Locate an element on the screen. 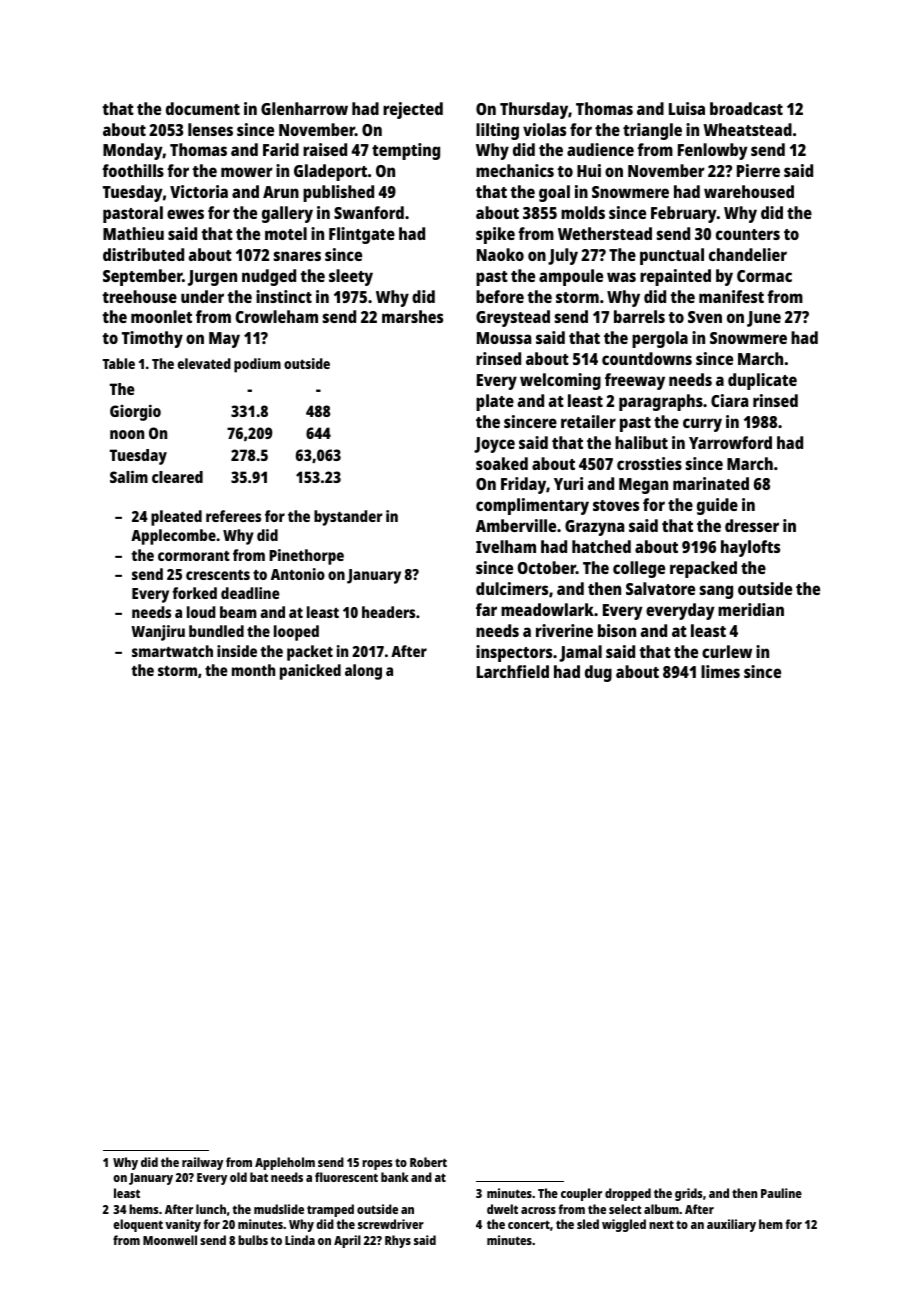  bulbs is located at coordinates (253, 1240).
